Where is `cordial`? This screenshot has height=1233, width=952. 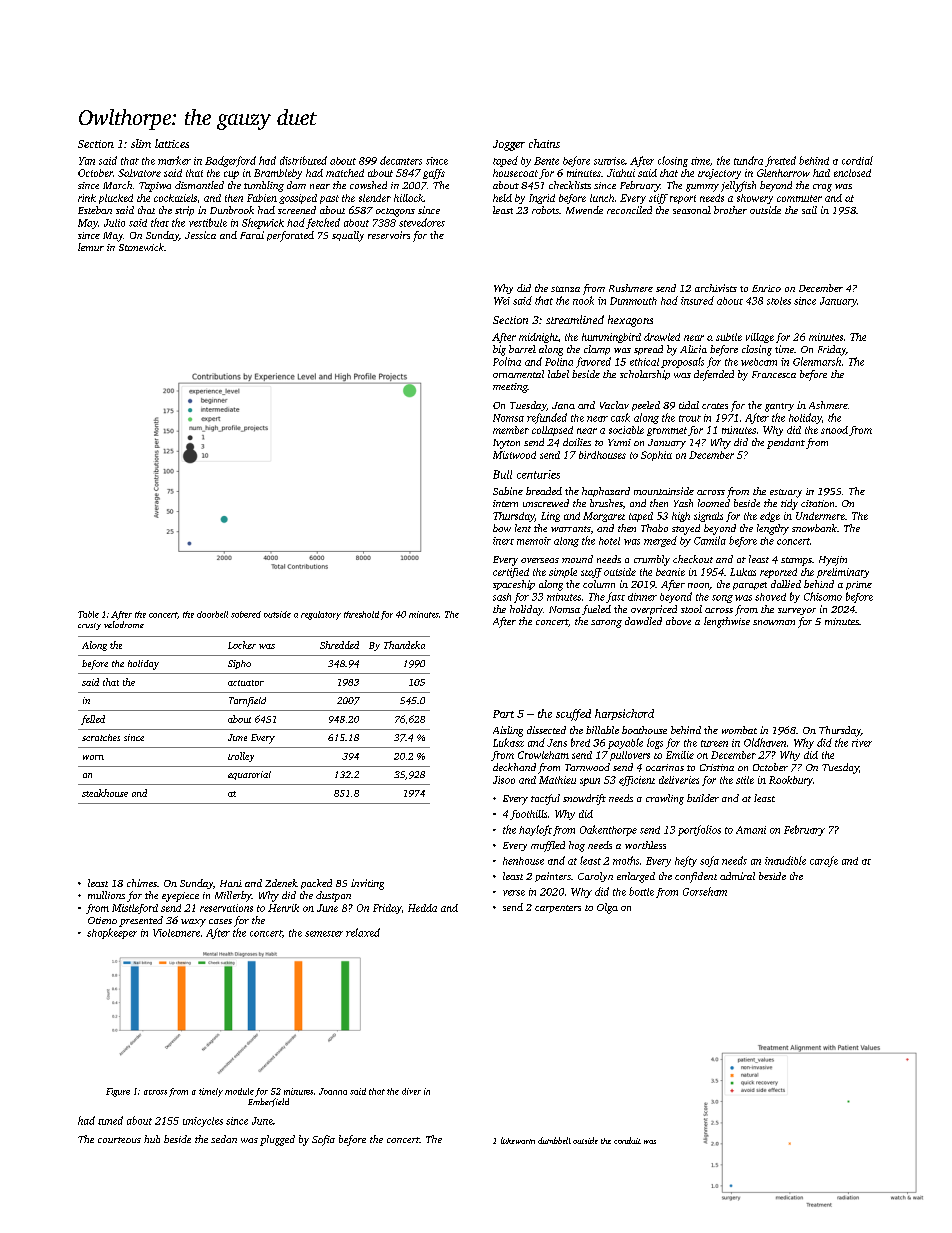
cordial is located at coordinates (857, 160).
